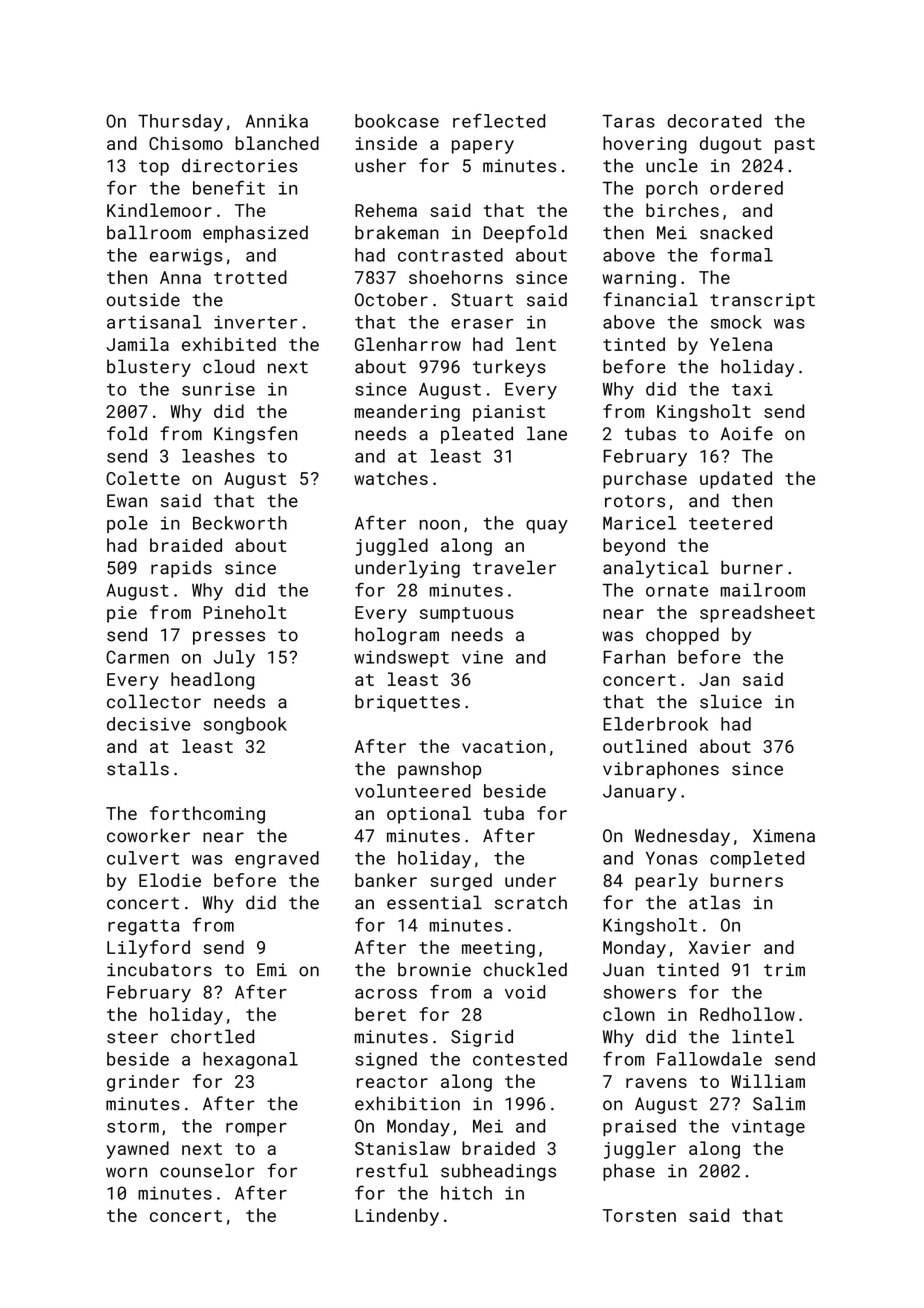  I want to click on turkeys, so click(509, 368).
